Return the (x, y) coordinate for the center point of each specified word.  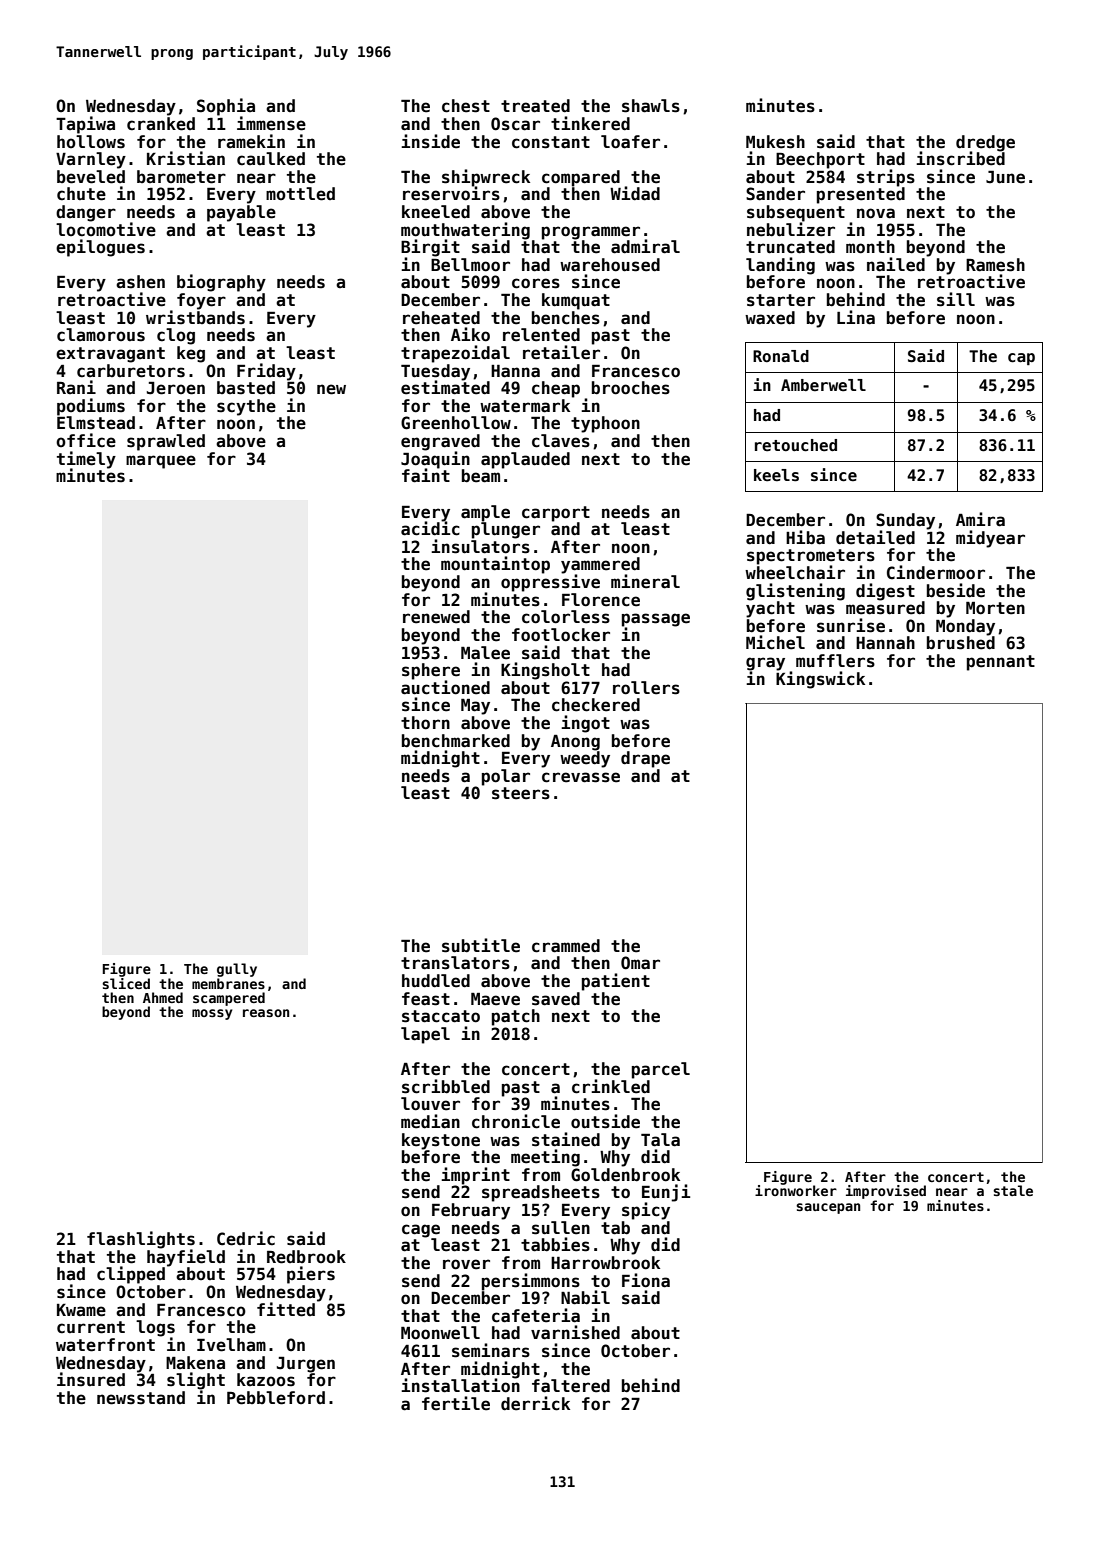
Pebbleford (276, 1398)
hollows (91, 142)
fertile (456, 1403)
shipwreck (486, 178)
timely (86, 459)
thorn (425, 723)
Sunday (905, 521)
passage (656, 620)
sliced (126, 983)
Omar (640, 963)
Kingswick (820, 680)
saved (556, 999)
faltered (571, 1386)
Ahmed (163, 997)
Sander (775, 194)
